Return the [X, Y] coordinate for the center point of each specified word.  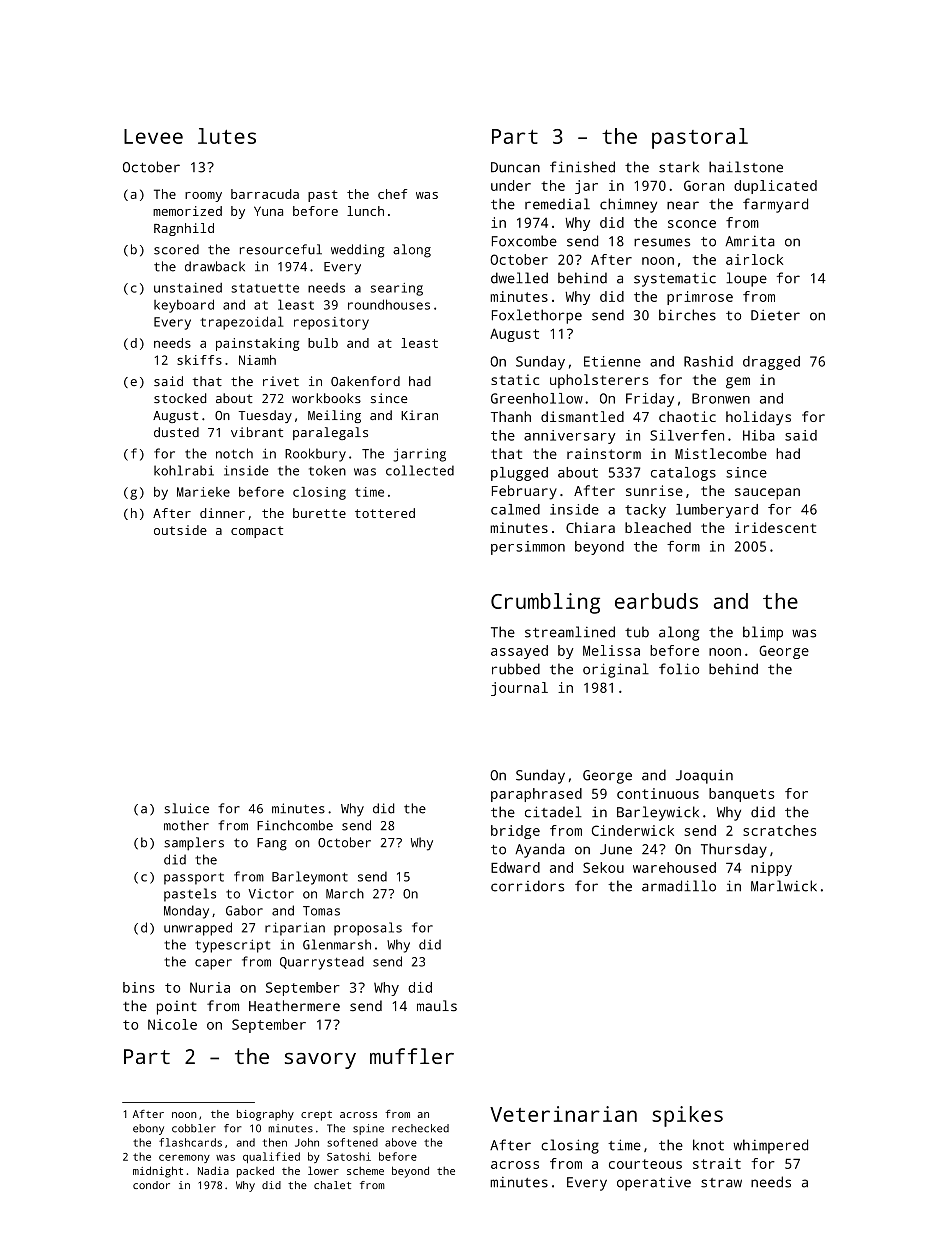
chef [392, 194]
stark [679, 167]
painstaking [257, 344]
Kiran [419, 415]
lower [323, 1170]
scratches [779, 830]
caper [213, 964]
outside [180, 530]
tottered [385, 513]
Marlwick [784, 886]
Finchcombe [295, 825]
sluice [186, 808]
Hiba [759, 435]
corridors [527, 886]
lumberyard [717, 511]
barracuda [265, 194]
